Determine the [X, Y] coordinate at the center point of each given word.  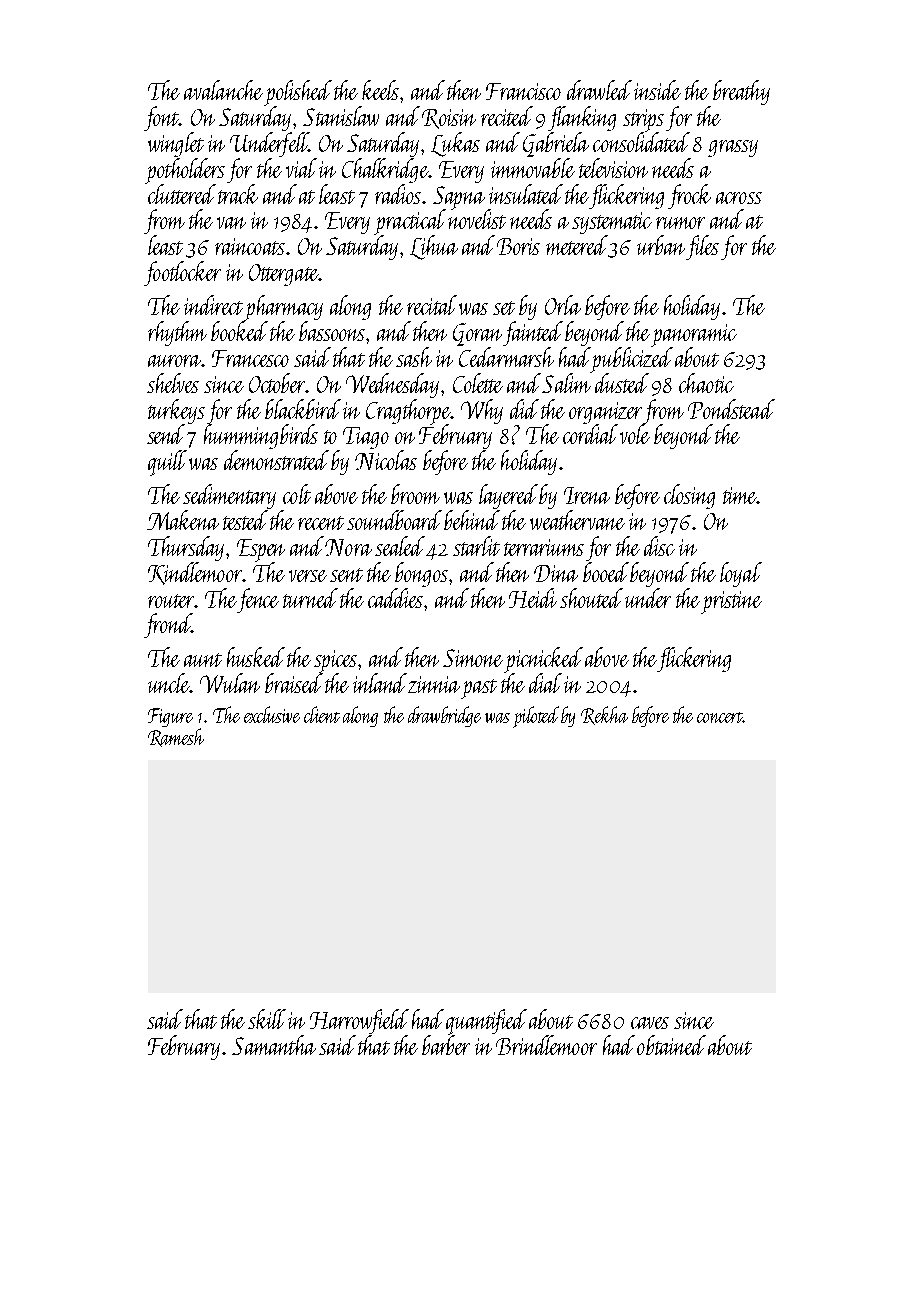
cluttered [182, 194]
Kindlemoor [195, 573]
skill [267, 1019]
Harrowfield [359, 1021]
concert [720, 717]
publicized [632, 360]
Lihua [434, 247]
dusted [622, 383]
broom [415, 494]
